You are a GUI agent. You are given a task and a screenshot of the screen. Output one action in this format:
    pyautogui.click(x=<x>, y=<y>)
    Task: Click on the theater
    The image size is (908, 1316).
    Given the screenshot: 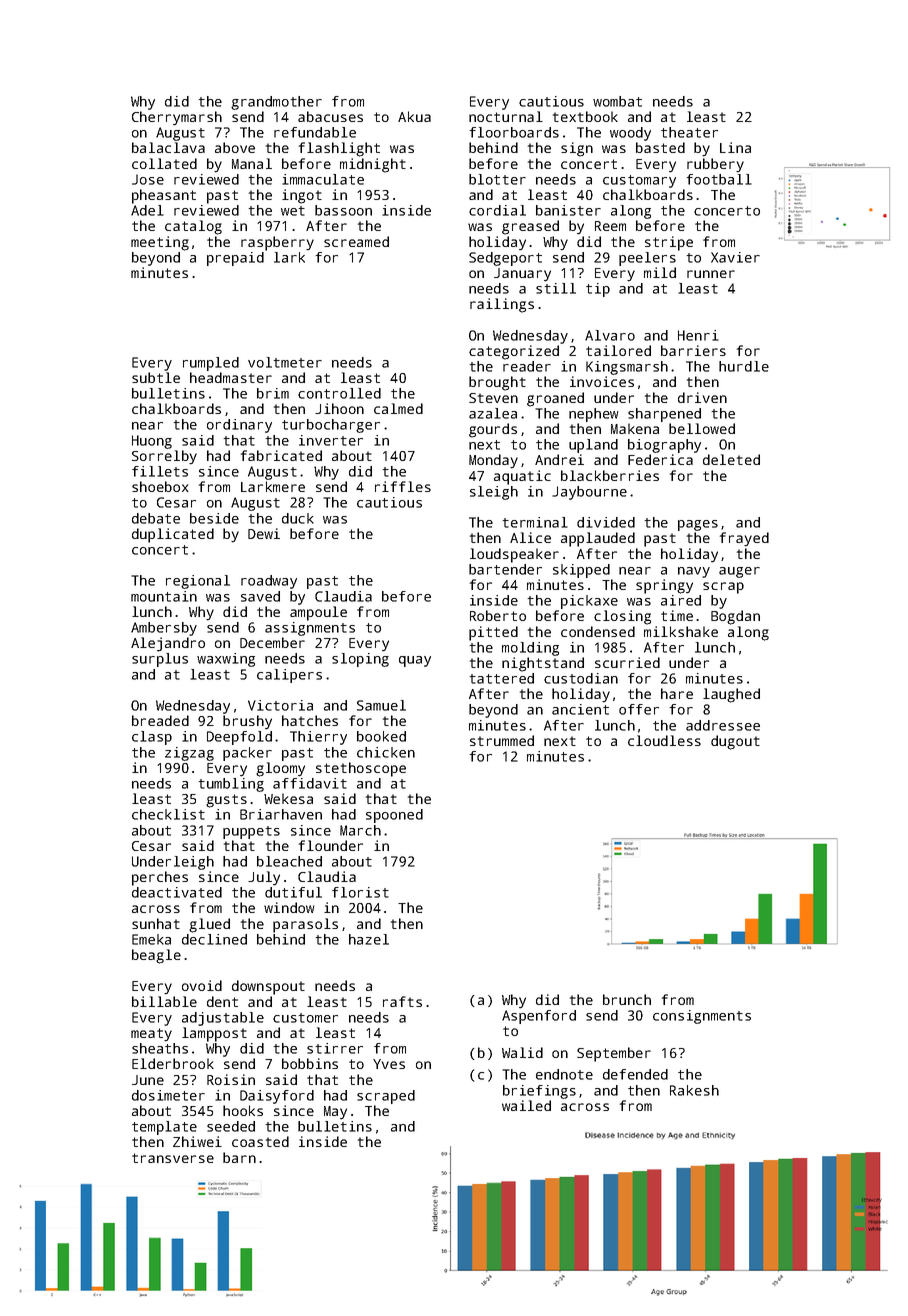 What is the action you would take?
    pyautogui.click(x=689, y=132)
